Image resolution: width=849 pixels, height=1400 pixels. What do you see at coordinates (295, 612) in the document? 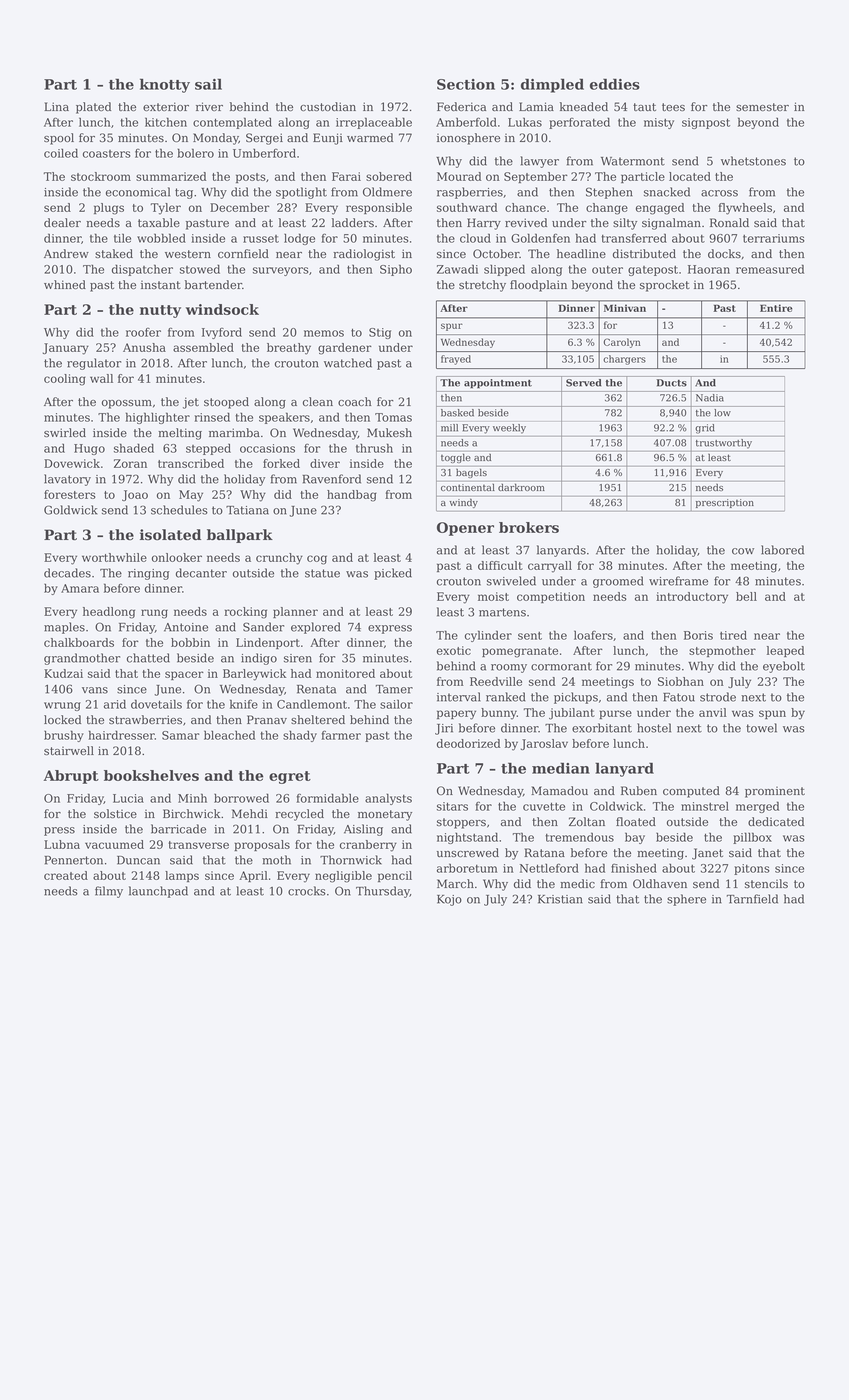
I see `planner` at bounding box center [295, 612].
